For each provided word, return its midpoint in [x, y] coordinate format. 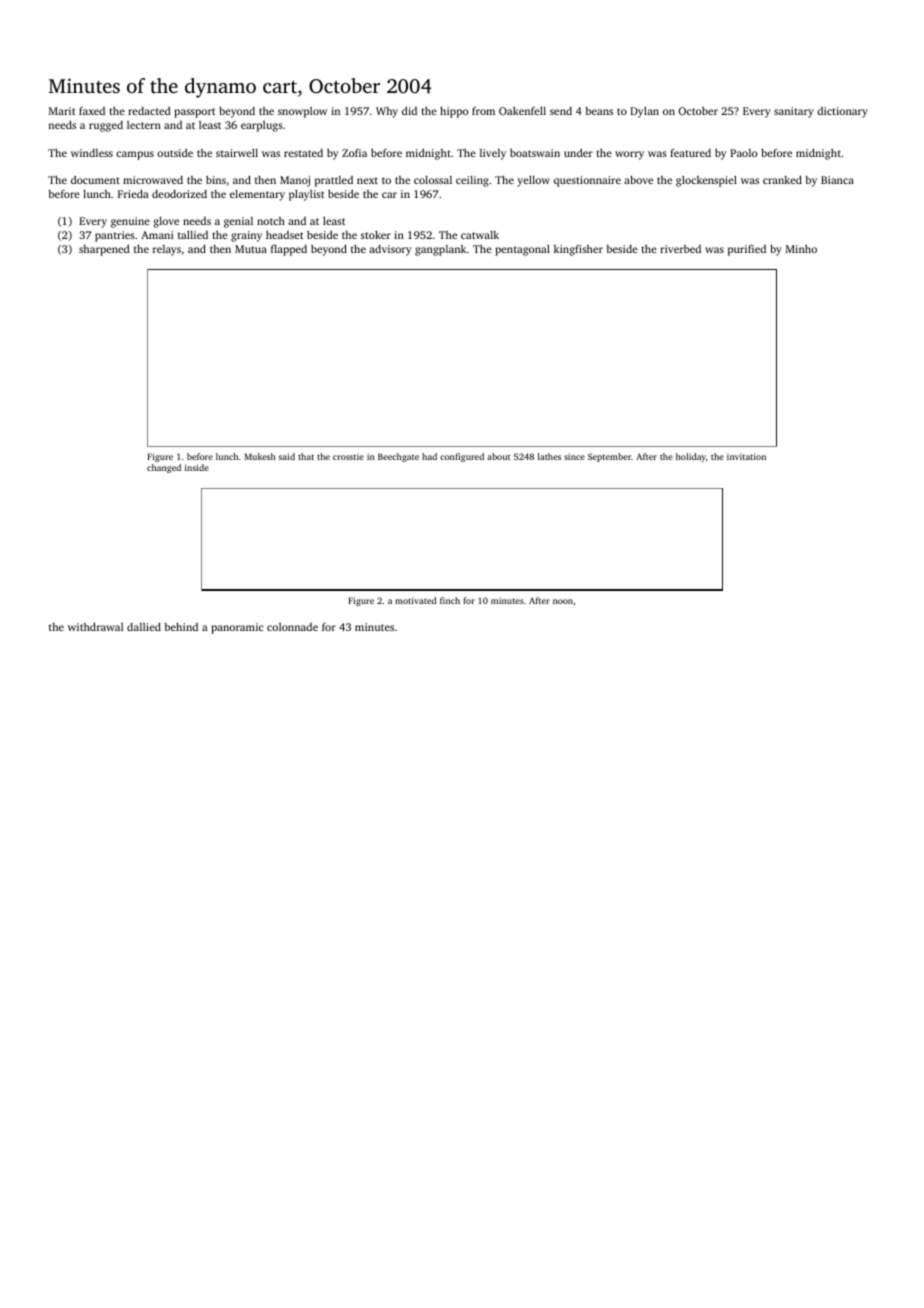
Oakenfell [522, 111]
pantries [115, 236]
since [574, 456]
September [610, 457]
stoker [376, 235]
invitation [746, 456]
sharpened [104, 250]
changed [164, 468]
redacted [149, 111]
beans [599, 111]
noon [563, 601]
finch [450, 600]
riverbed [680, 249]
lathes [549, 456]
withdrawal [95, 627]
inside [197, 467]
